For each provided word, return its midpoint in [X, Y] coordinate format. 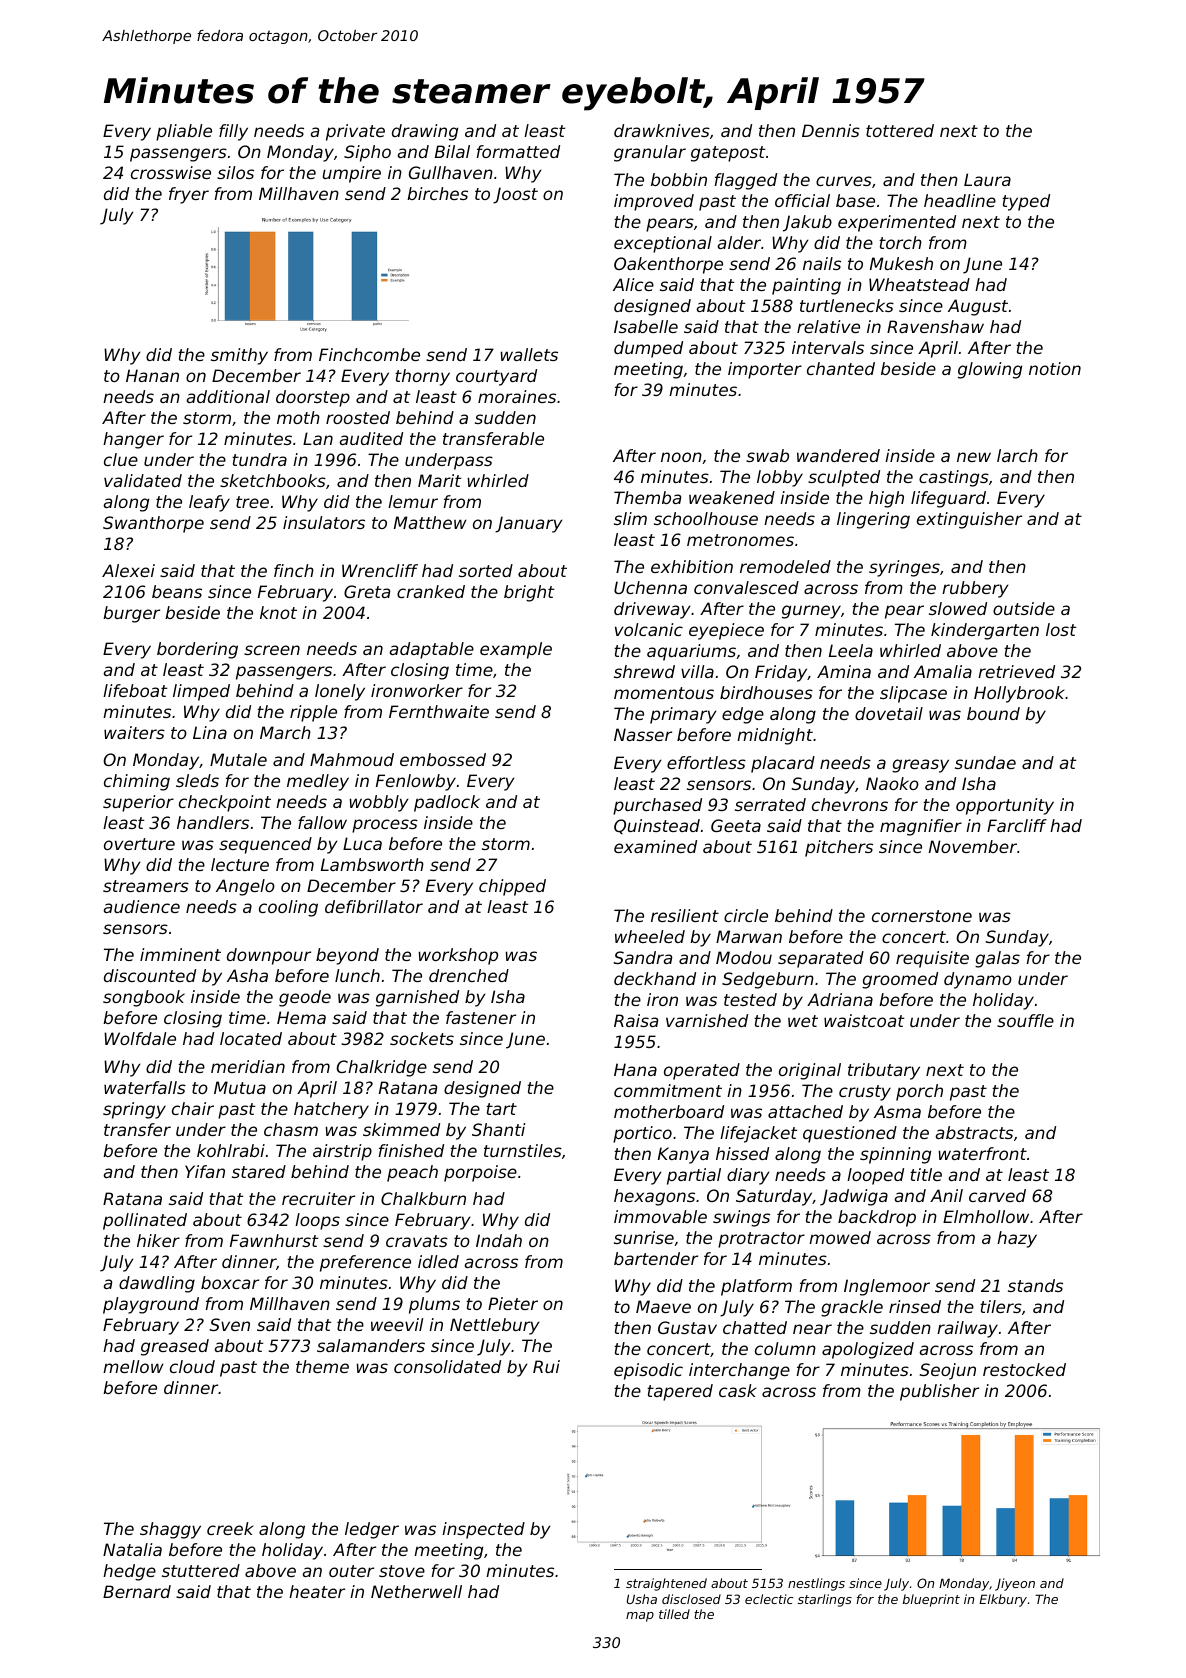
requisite [932, 959]
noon [681, 457]
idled [438, 1261]
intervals [828, 347]
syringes [904, 568]
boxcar [230, 1282]
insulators [324, 522]
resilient [685, 915]
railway [967, 1329]
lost [1061, 629]
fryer [189, 195]
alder [739, 242]
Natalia [132, 1549]
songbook [144, 998]
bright [529, 593]
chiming [137, 782]
